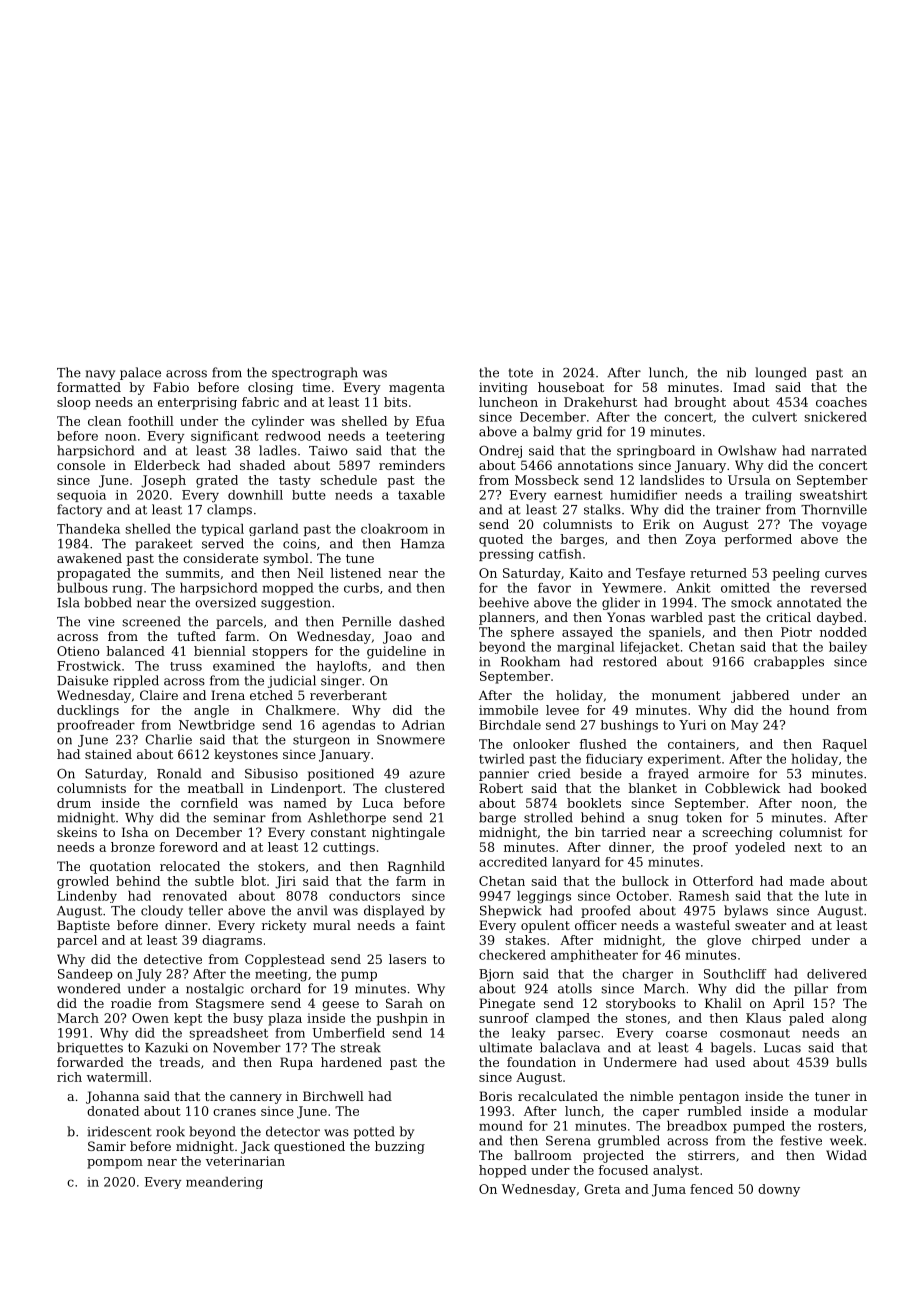 This screenshot has height=1308, width=924. Describe the element at coordinates (224, 1183) in the screenshot. I see `meandering` at that location.
